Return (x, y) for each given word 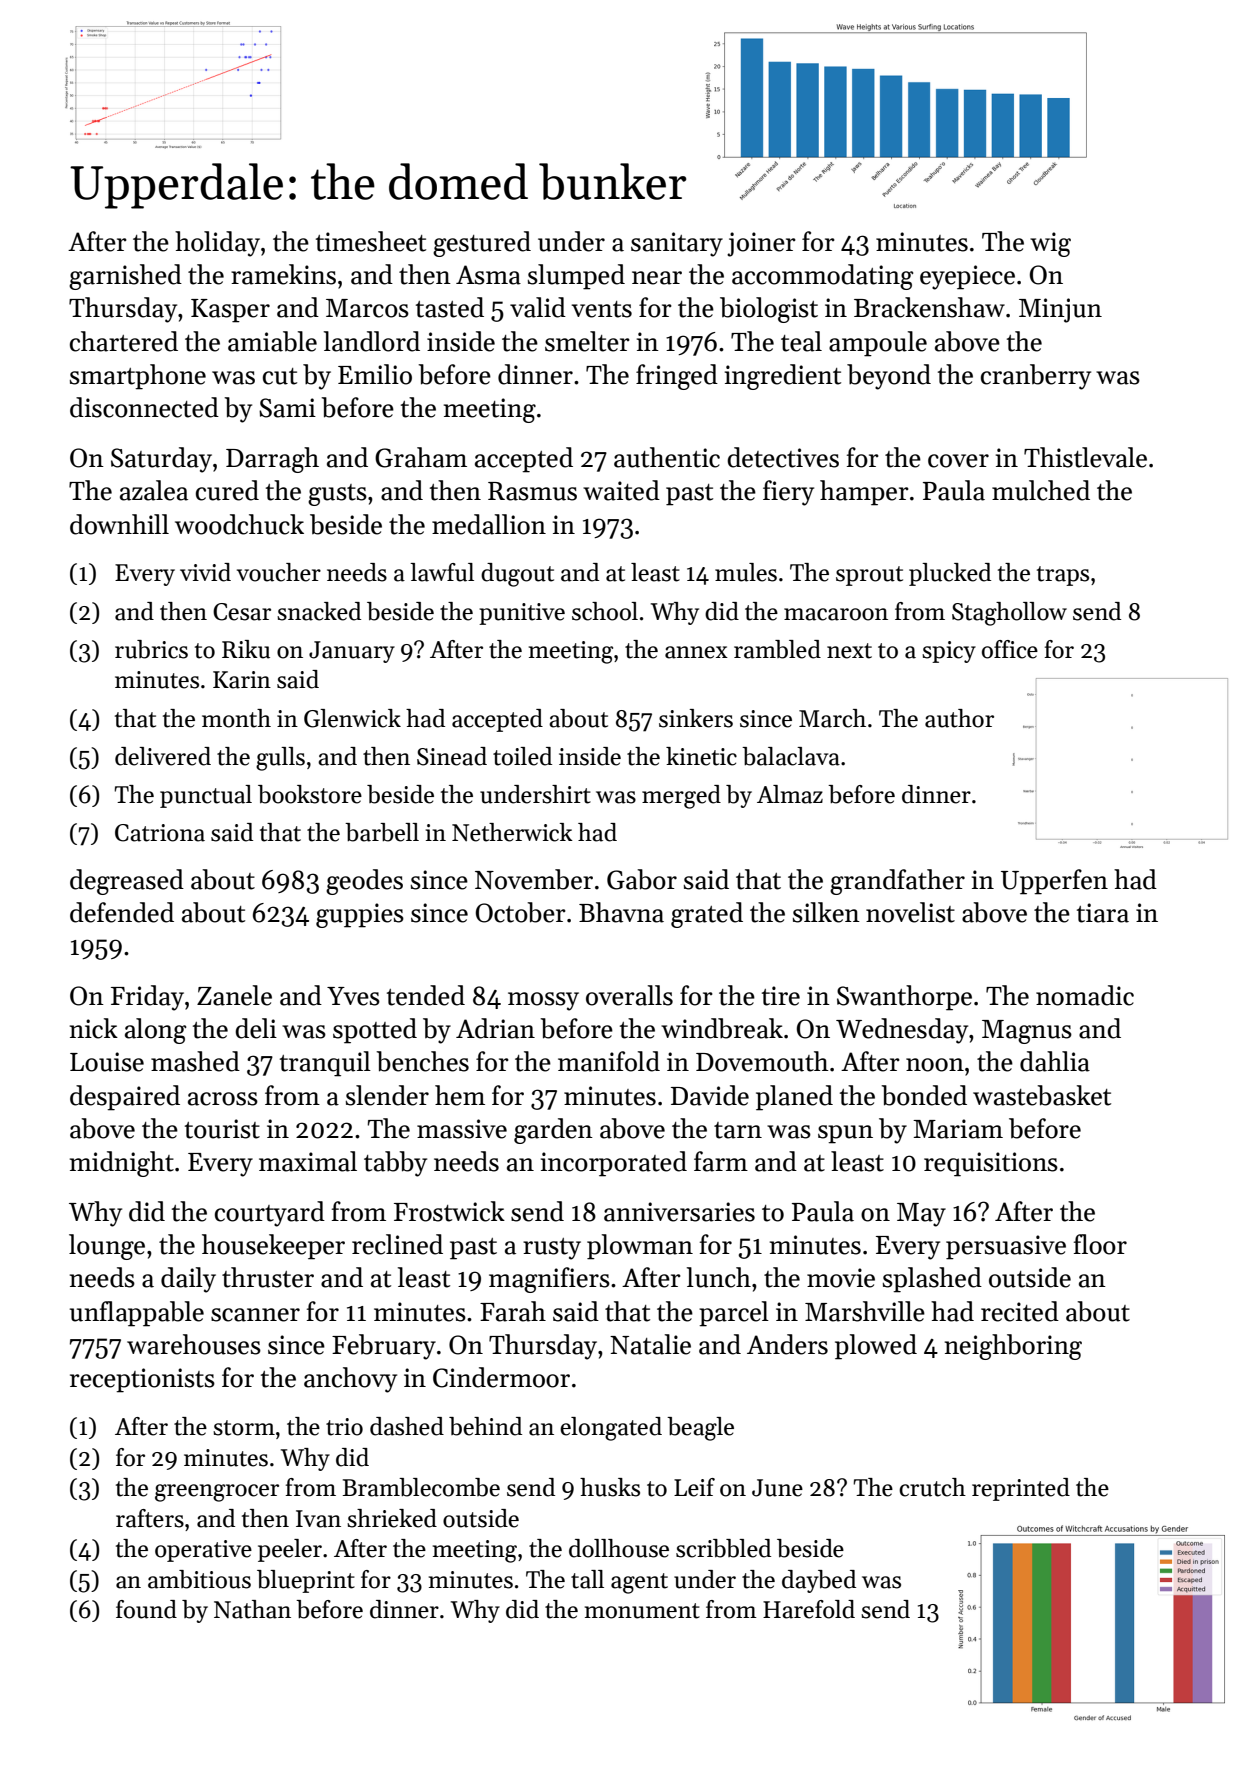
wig (1050, 244)
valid (538, 307)
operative (203, 1551)
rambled (777, 649)
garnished (125, 277)
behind (485, 1426)
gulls (280, 759)
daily (188, 1280)
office (1010, 649)
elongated (611, 1429)
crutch (932, 1487)
